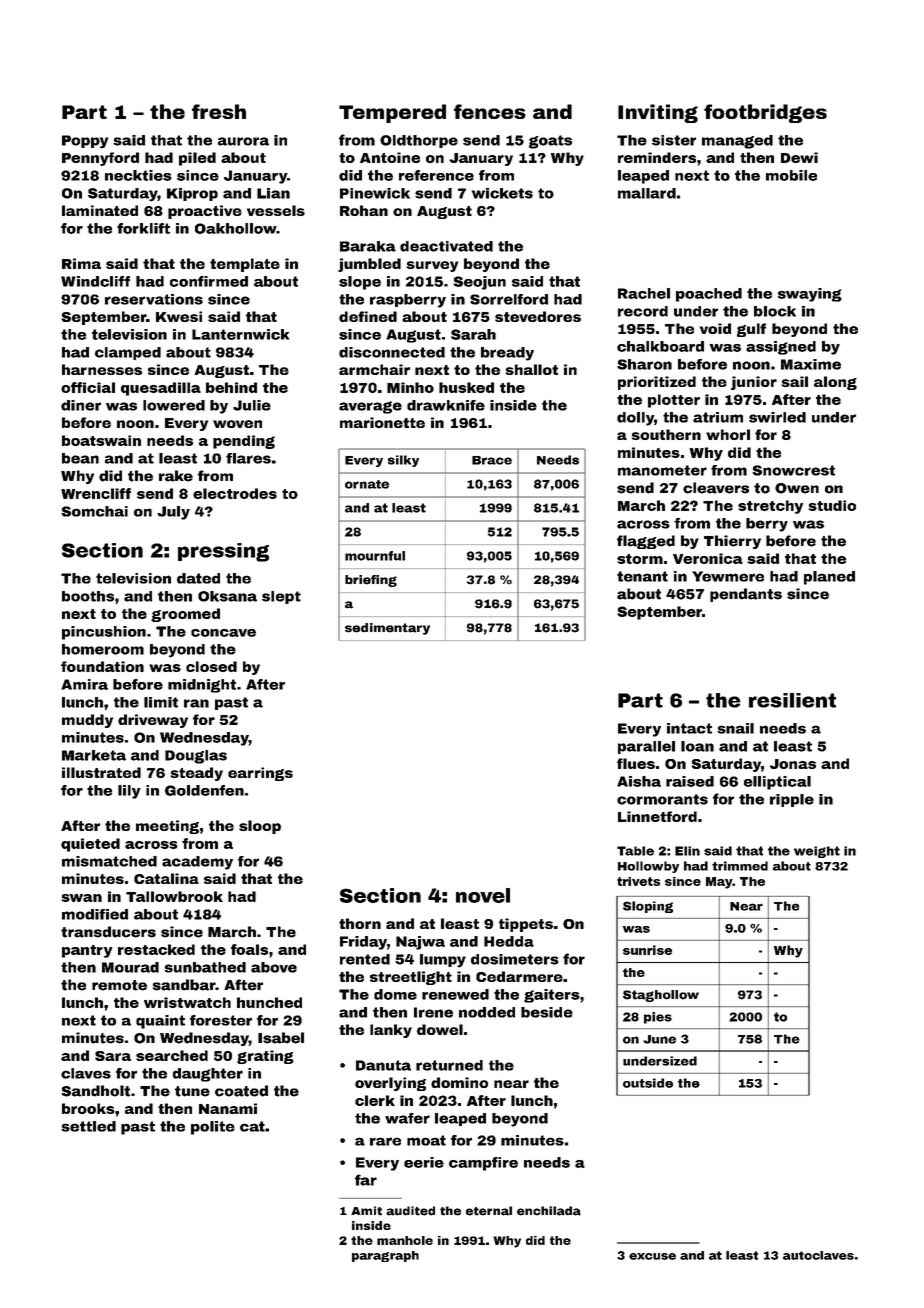 Image resolution: width=924 pixels, height=1308 pixels. What do you see at coordinates (196, 757) in the image?
I see `Douglas` at bounding box center [196, 757].
